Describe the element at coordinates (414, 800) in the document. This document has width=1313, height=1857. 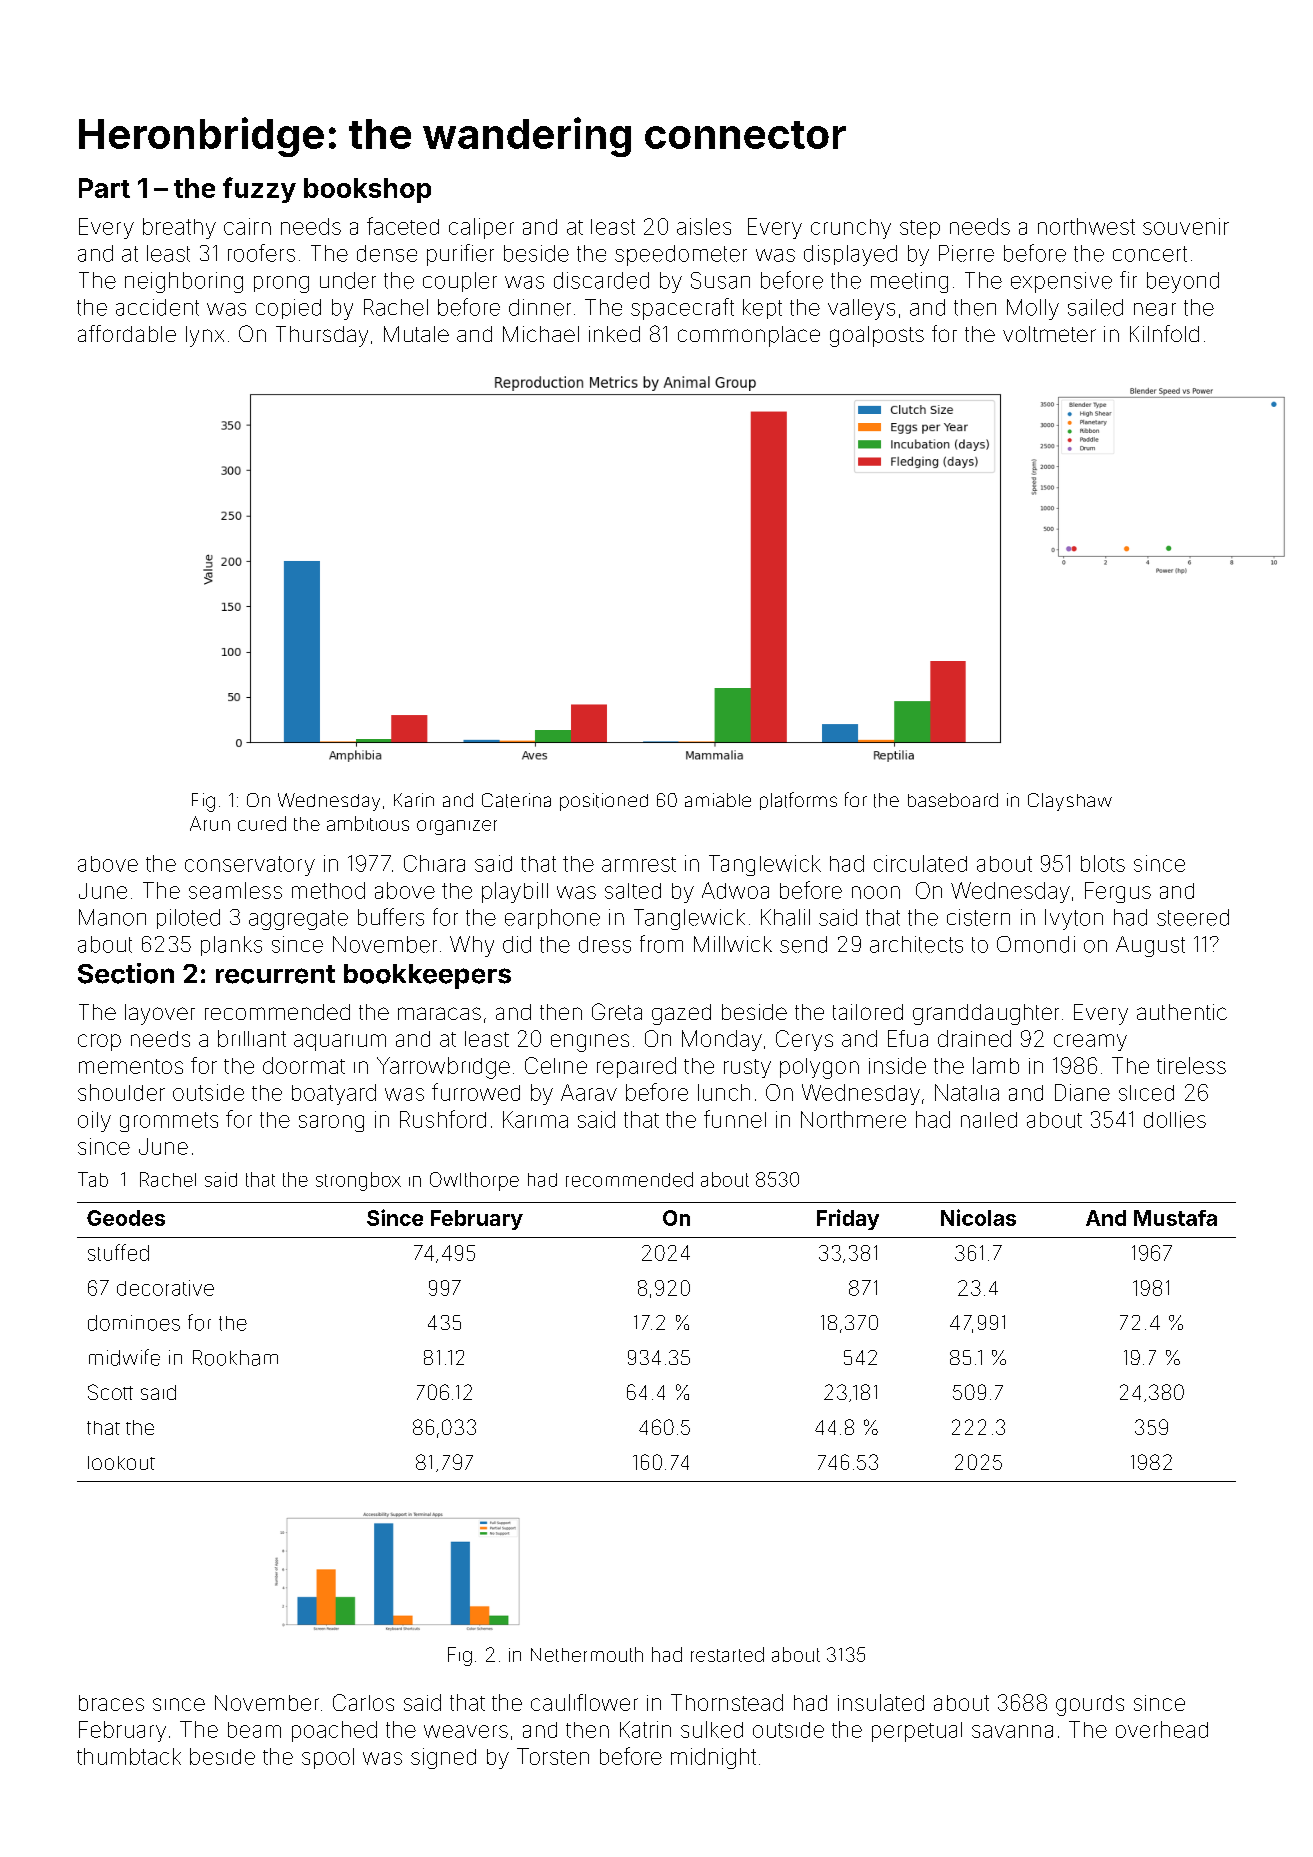
I see `Karin` at that location.
